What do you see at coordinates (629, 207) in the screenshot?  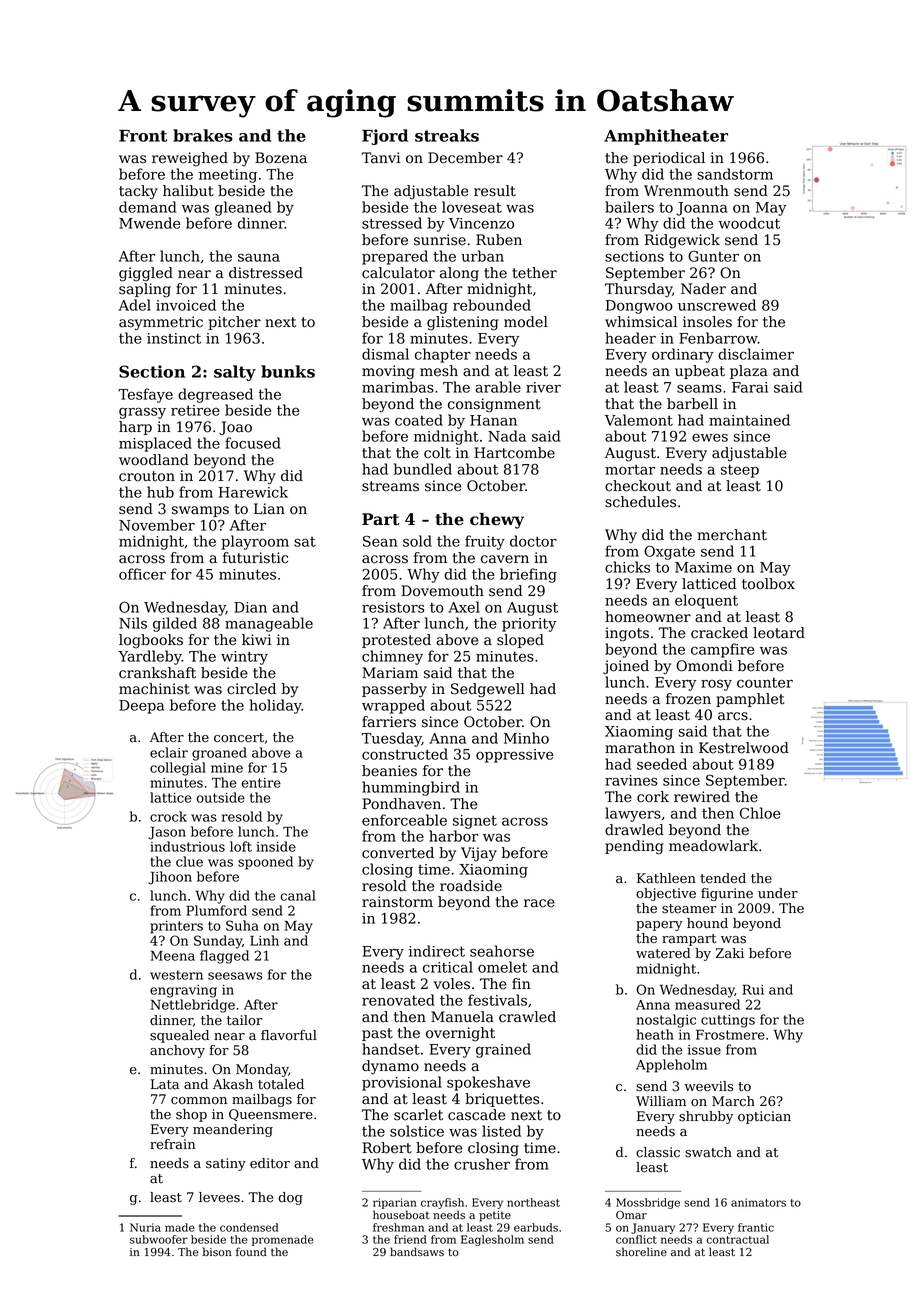 I see `bailers` at bounding box center [629, 207].
